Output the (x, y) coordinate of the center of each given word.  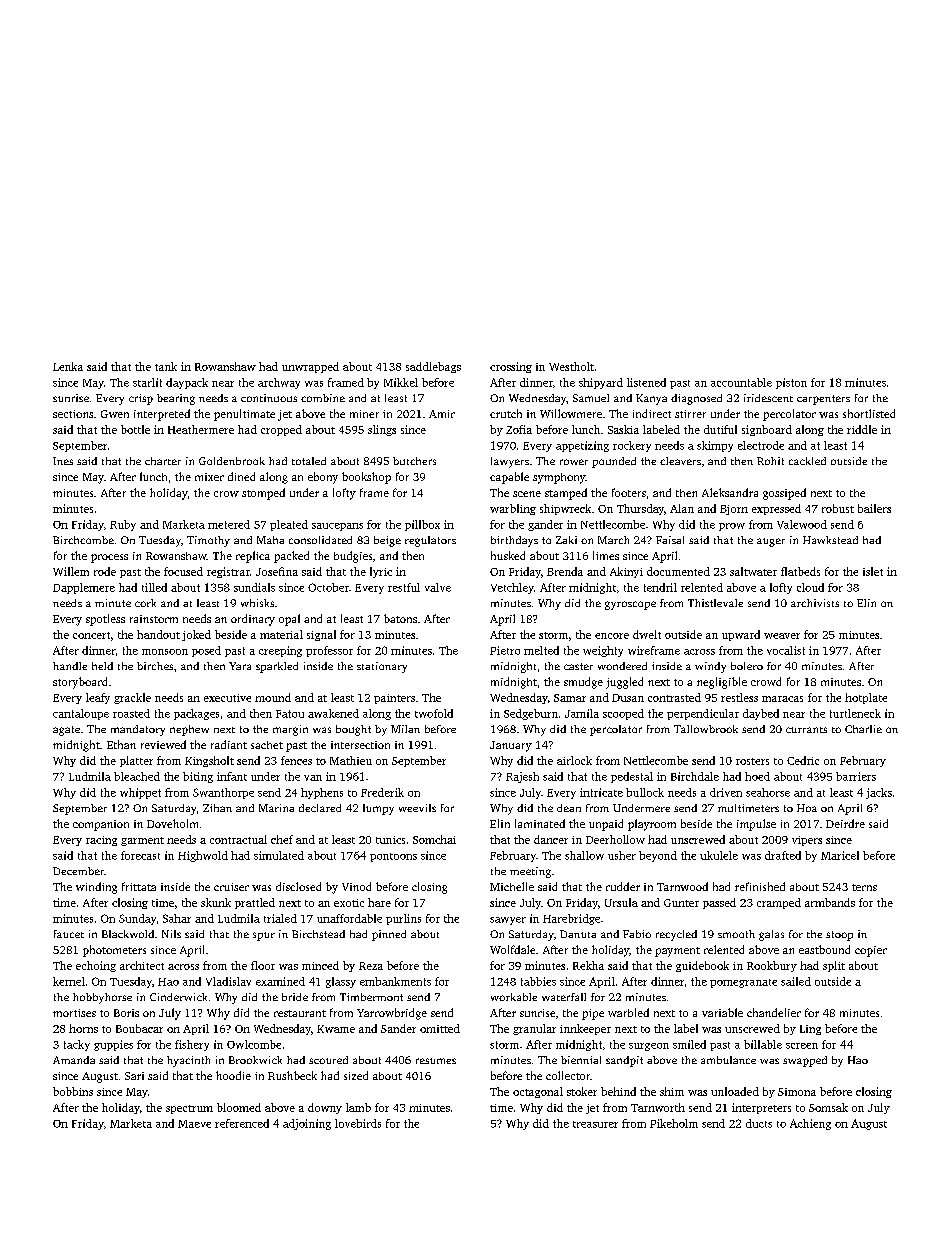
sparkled (277, 667)
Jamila (582, 713)
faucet (69, 934)
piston (791, 383)
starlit (147, 382)
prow (732, 527)
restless (739, 697)
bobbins (73, 1091)
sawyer (508, 921)
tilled (154, 587)
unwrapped (310, 367)
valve (438, 587)
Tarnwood (682, 886)
